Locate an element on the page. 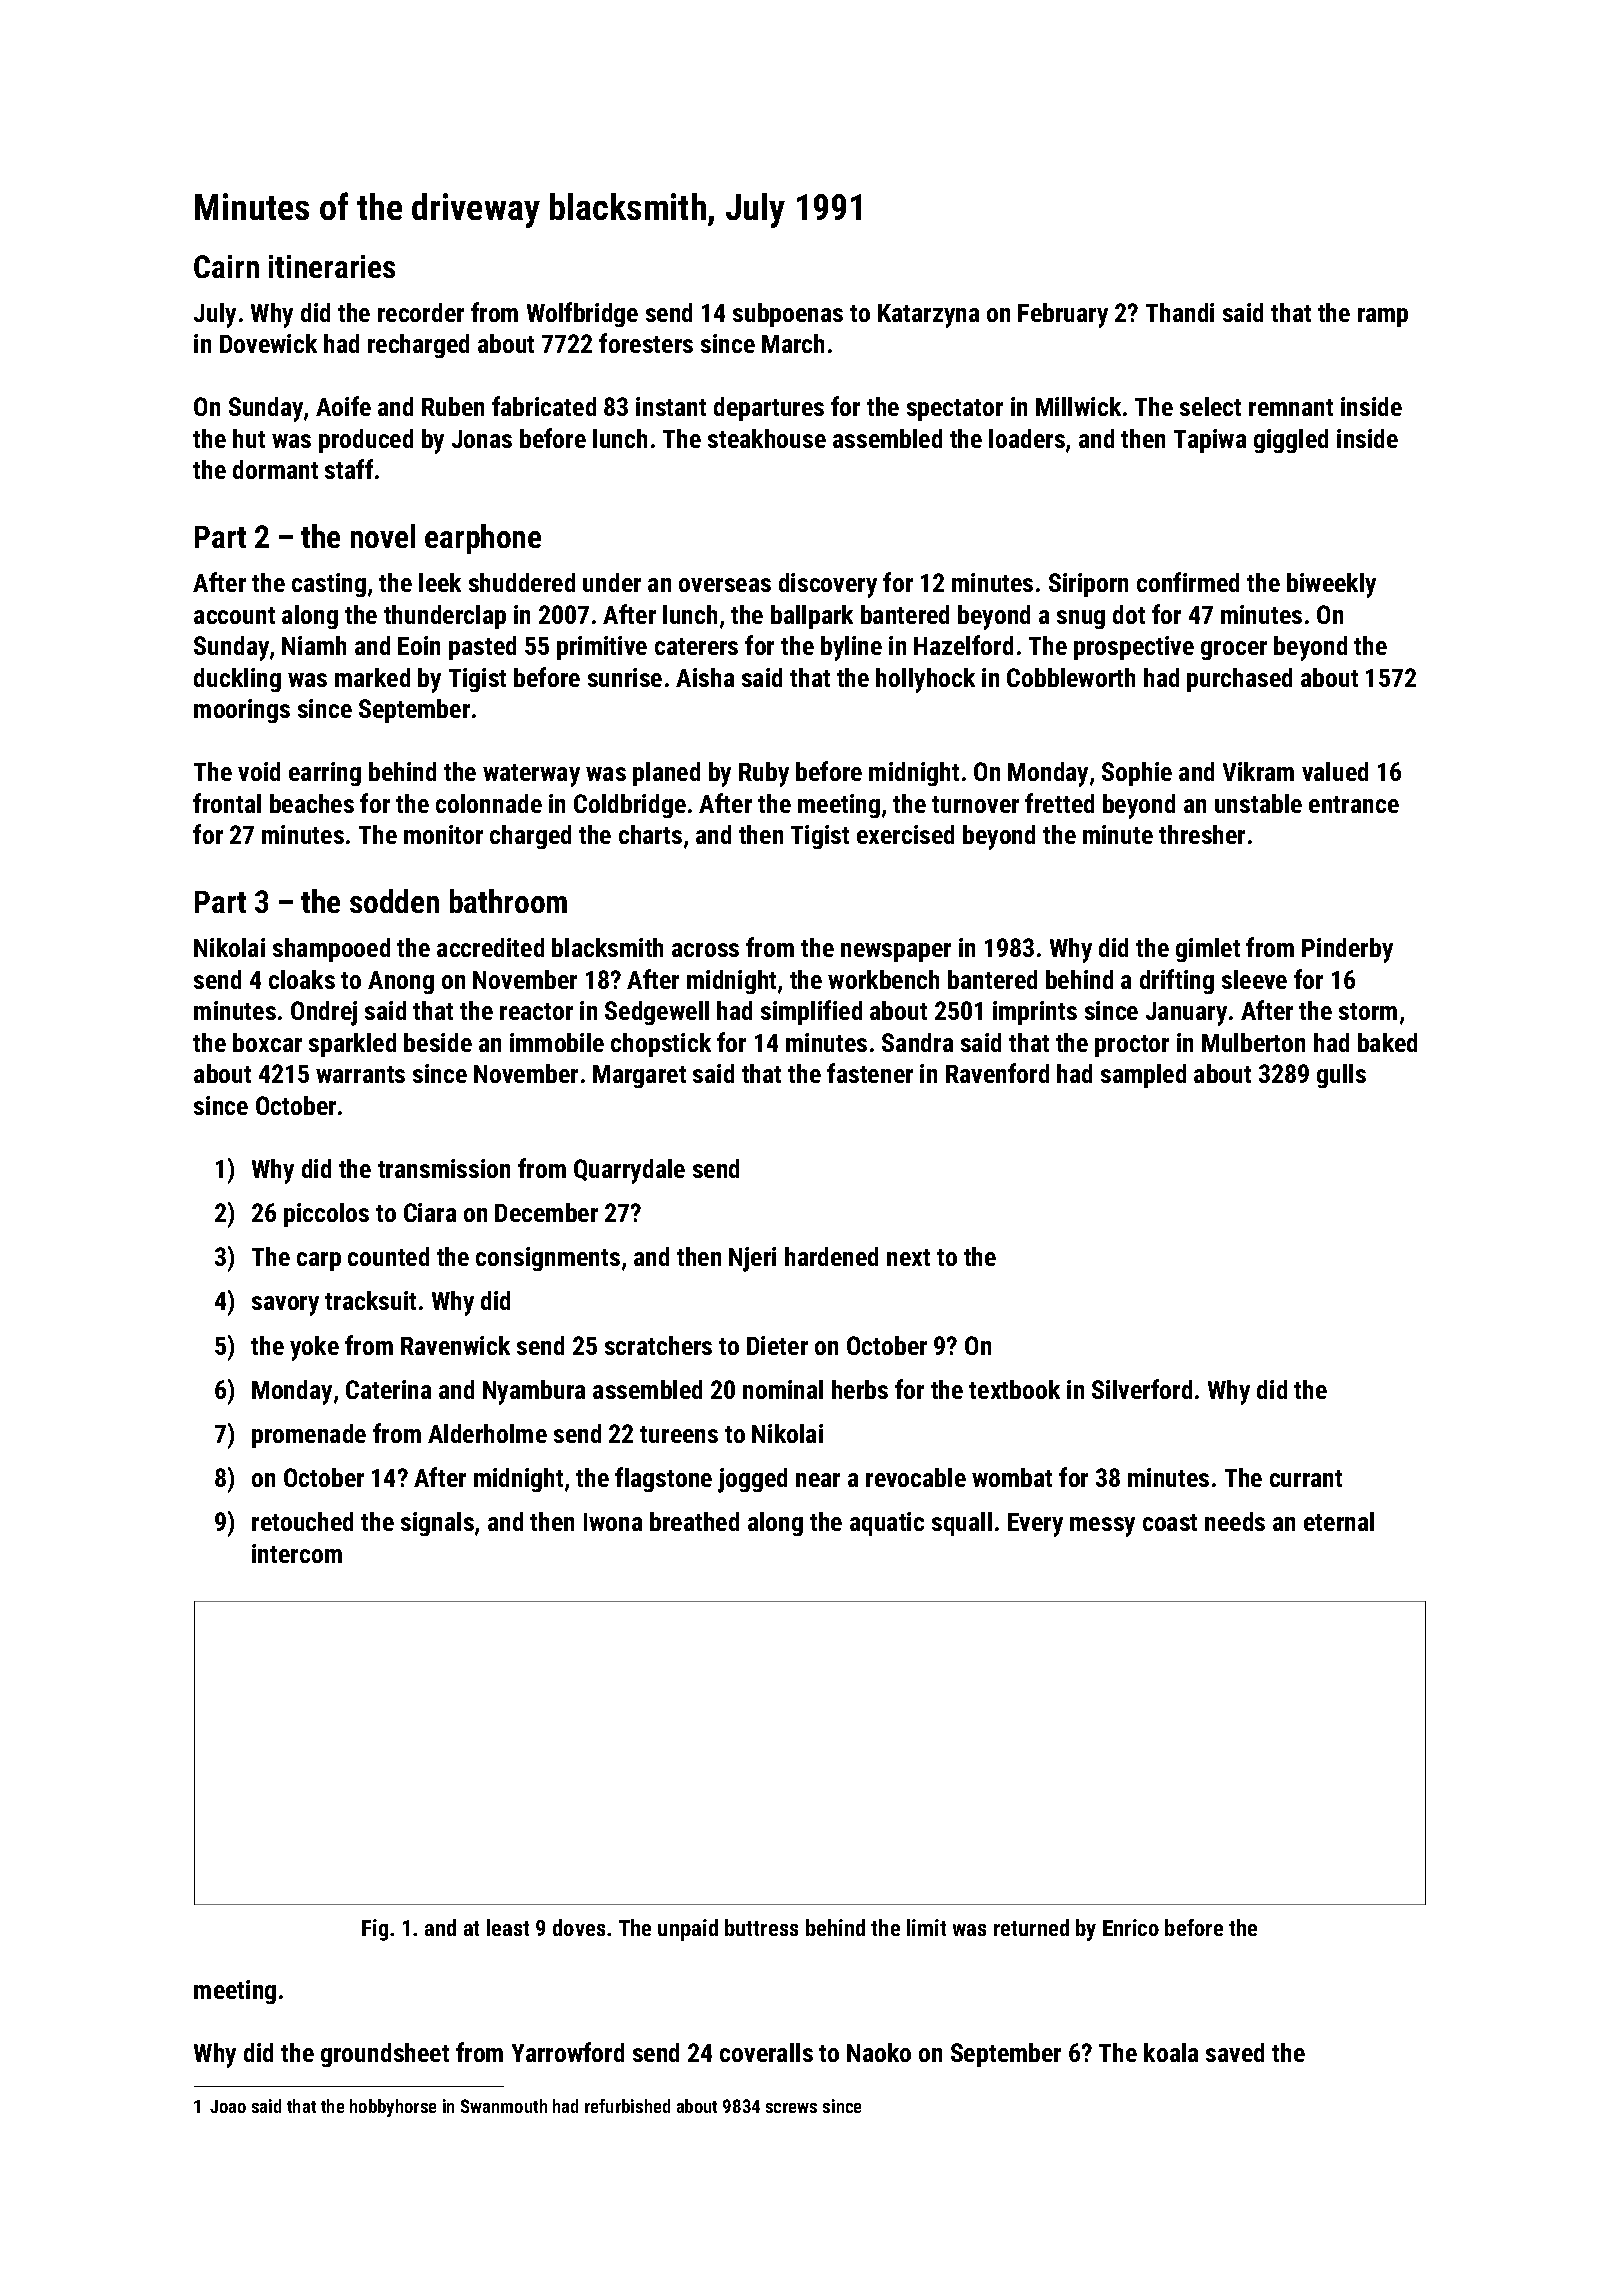  accredited is located at coordinates (490, 947).
